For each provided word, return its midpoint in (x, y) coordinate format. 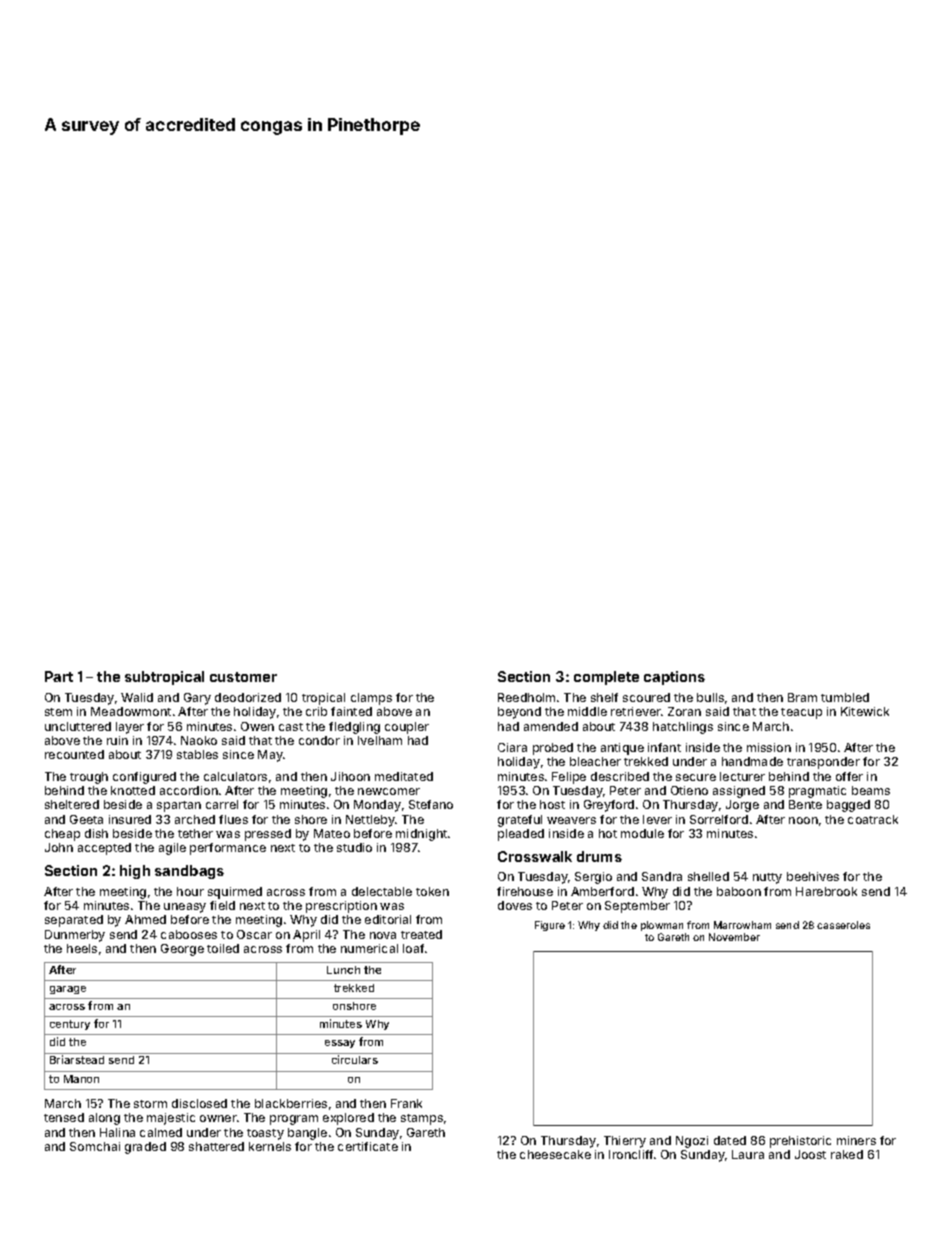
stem (58, 712)
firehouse (525, 891)
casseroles (843, 925)
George (182, 950)
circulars (355, 1059)
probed (553, 749)
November (734, 937)
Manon (81, 1079)
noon (803, 820)
